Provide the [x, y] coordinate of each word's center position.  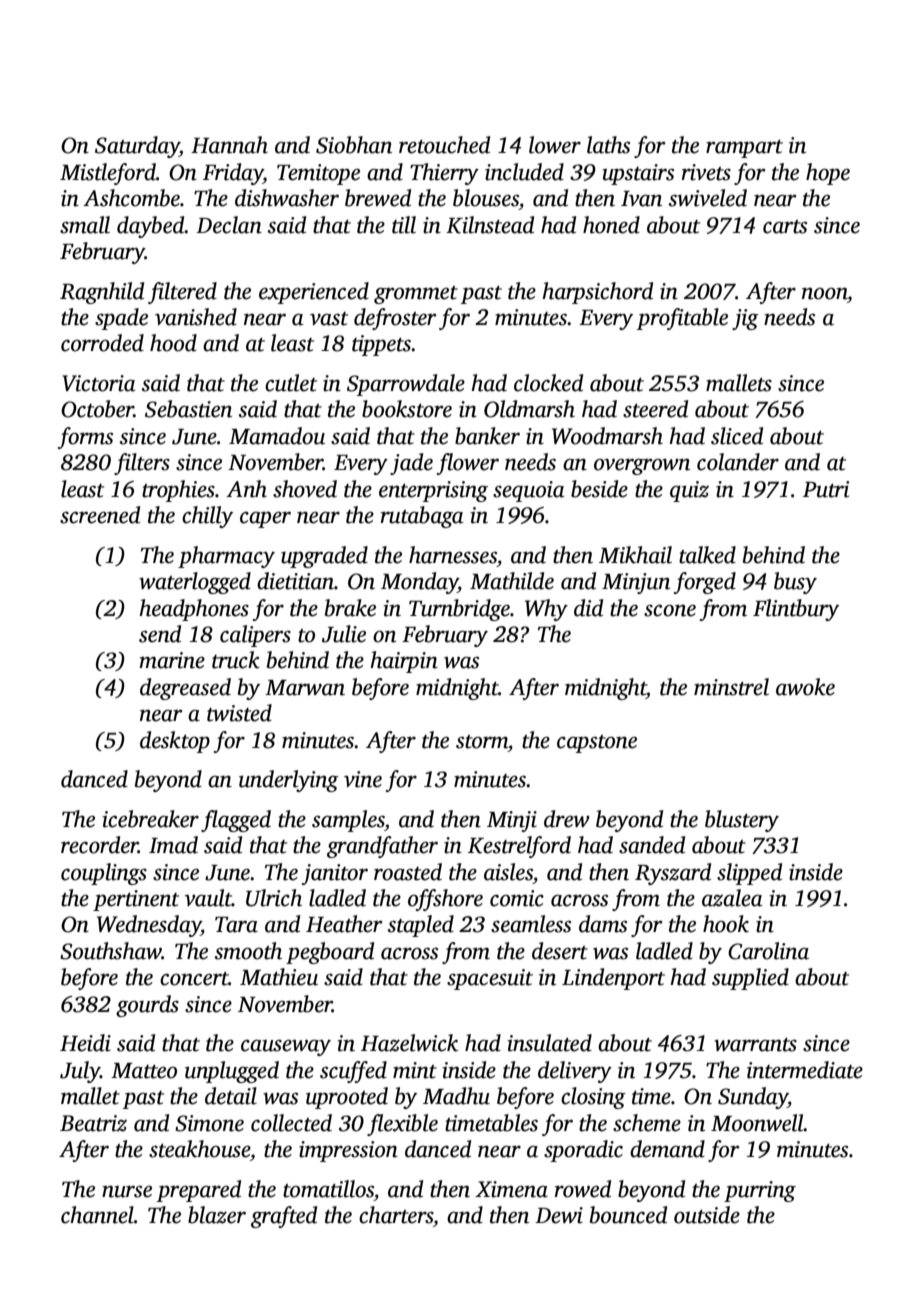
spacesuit [490, 979]
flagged [236, 821]
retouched [444, 145]
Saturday [137, 147]
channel [97, 1215]
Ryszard [673, 874]
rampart [744, 149]
